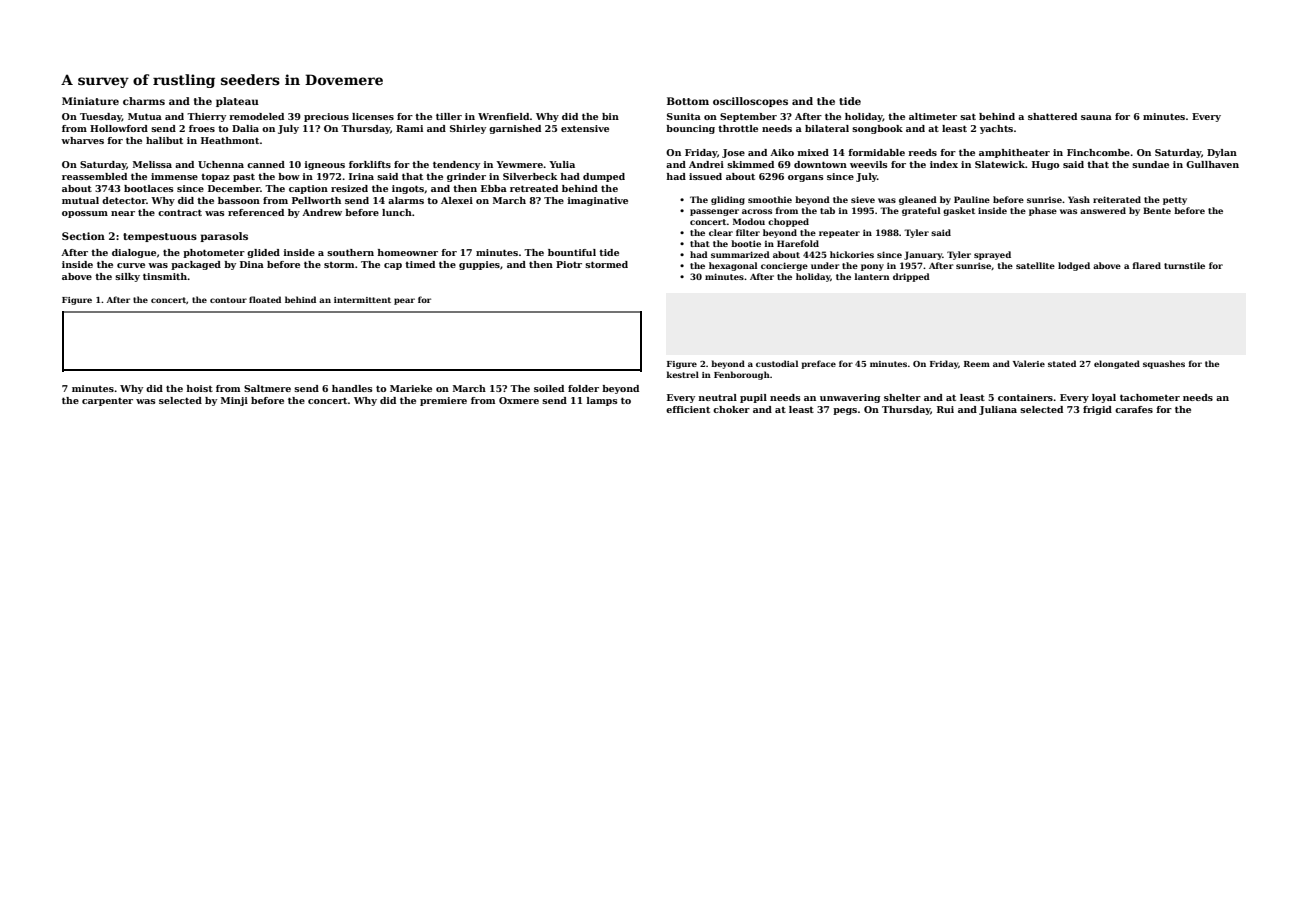  I want to click on efficient, so click(688, 409).
